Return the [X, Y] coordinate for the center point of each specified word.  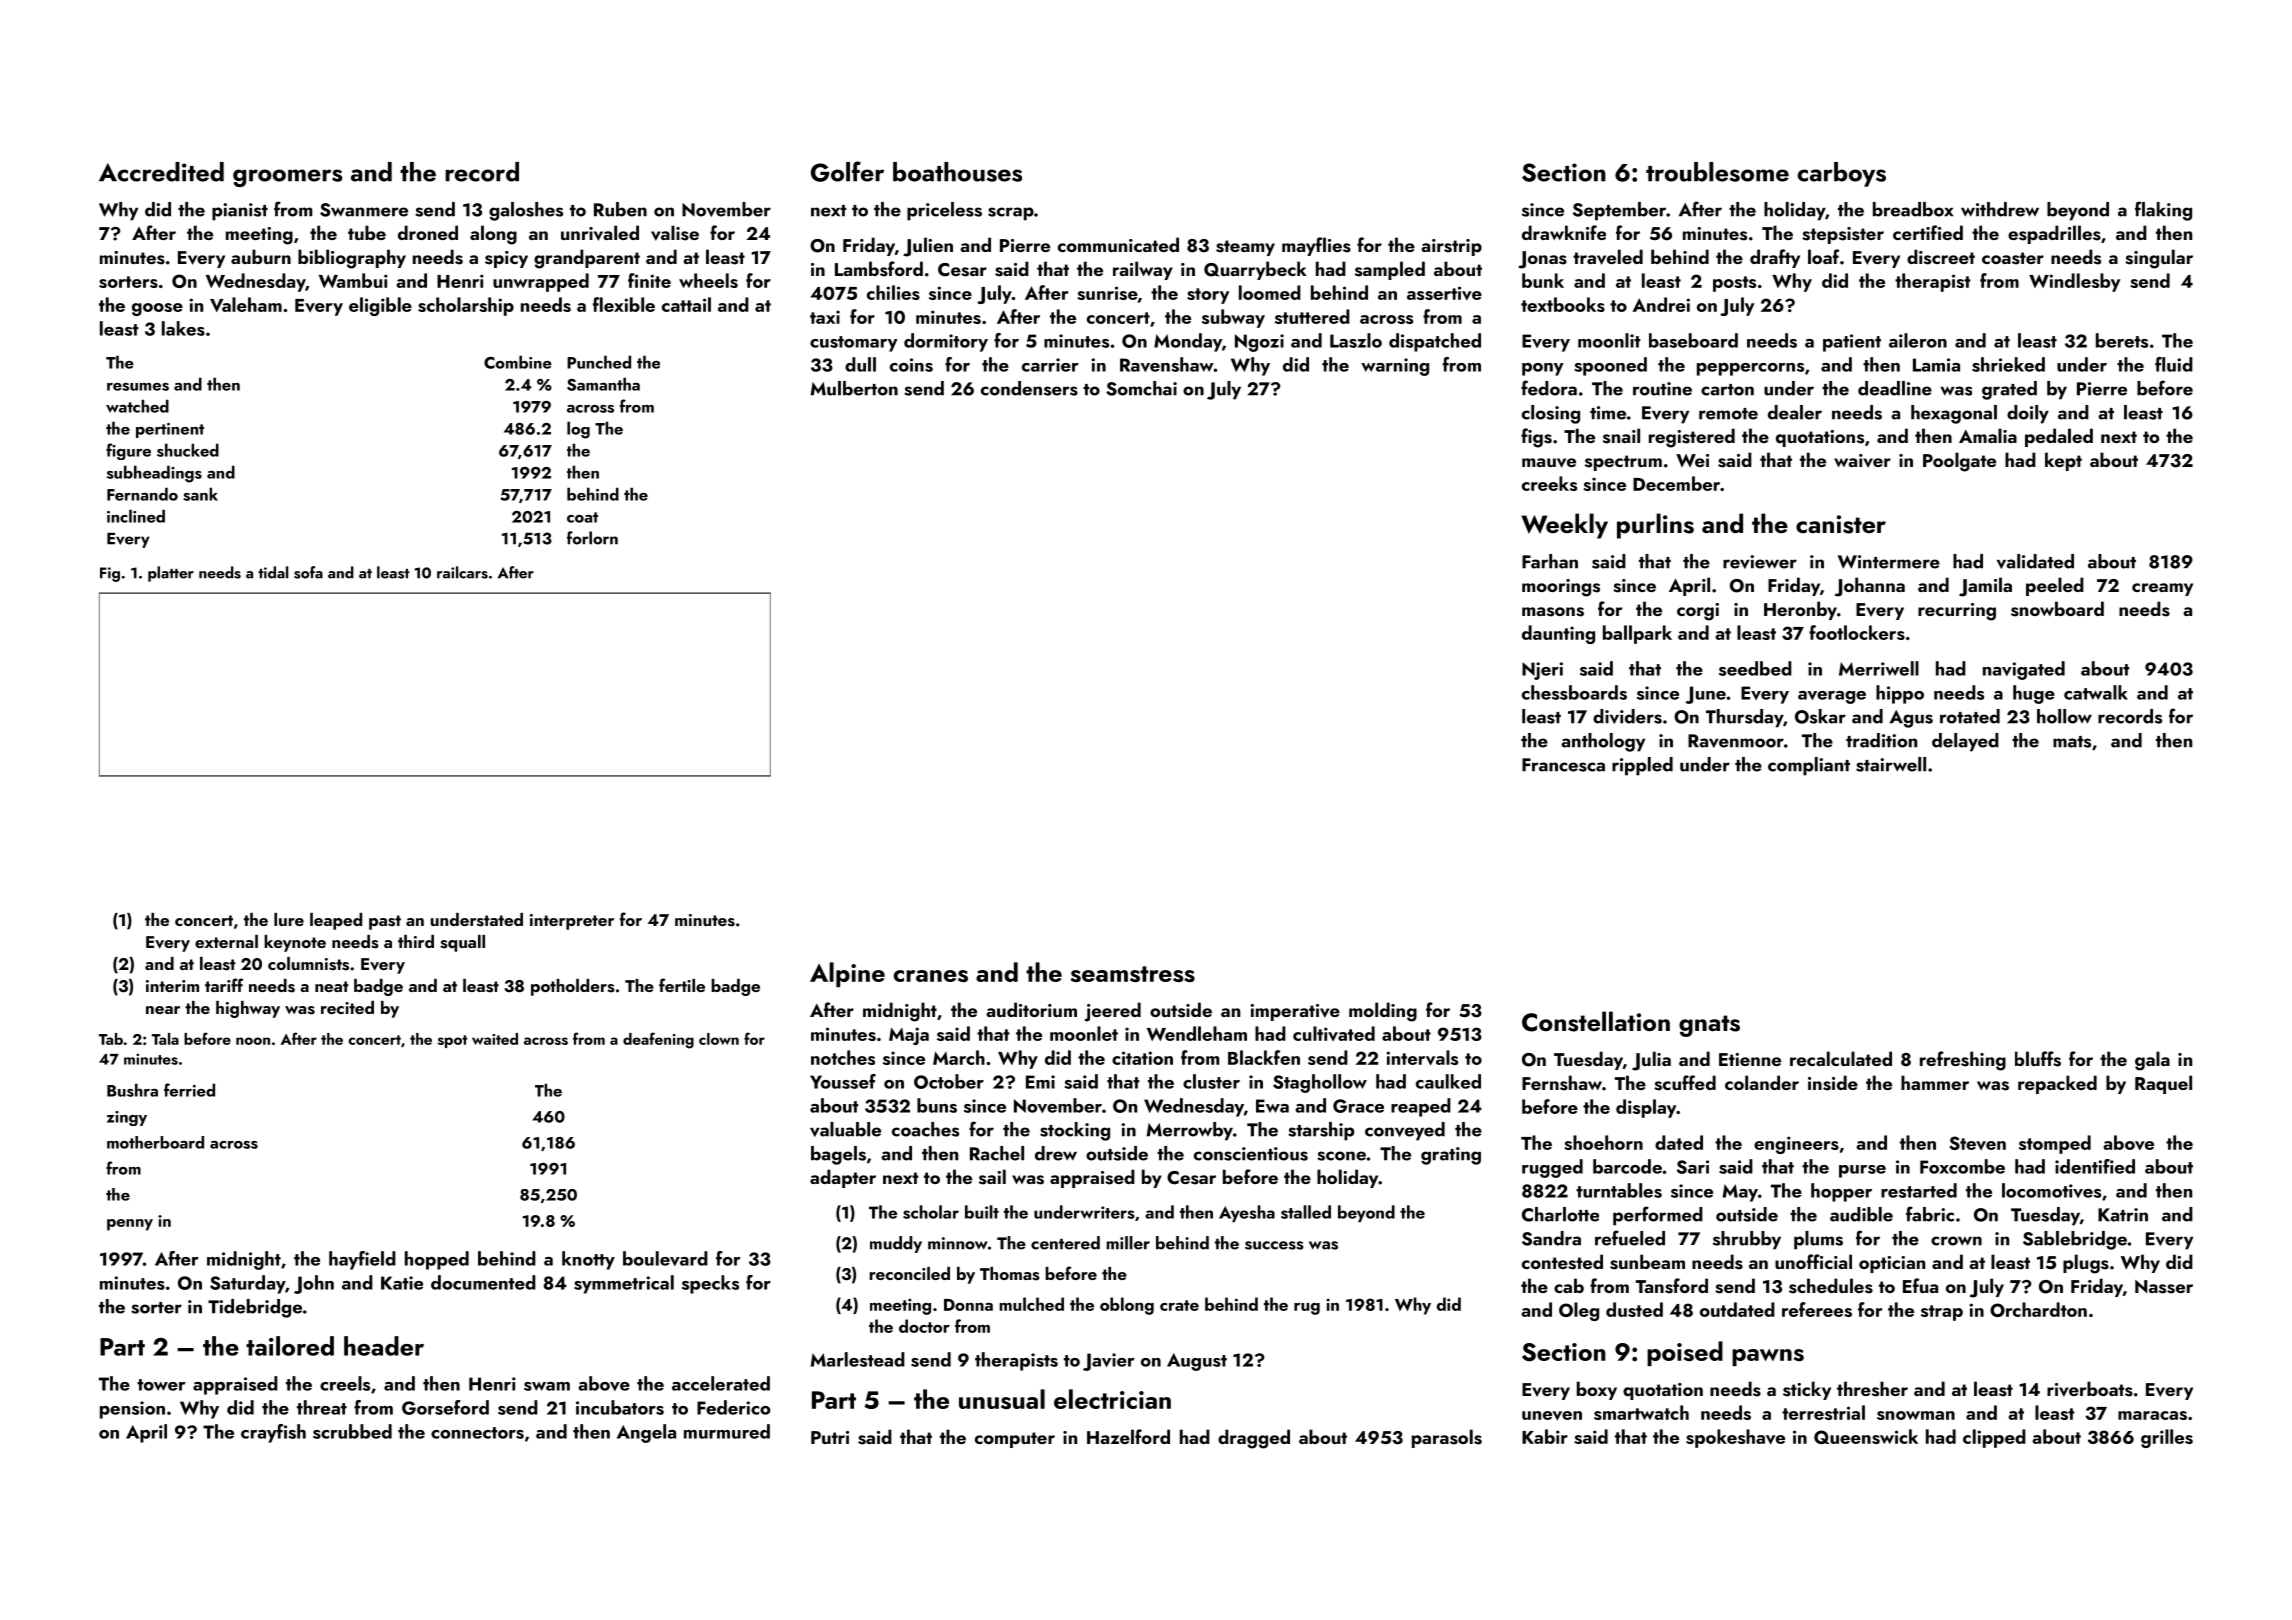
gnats [1709, 1026]
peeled [2055, 586]
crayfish [273, 1433]
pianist [240, 212]
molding [1383, 1012]
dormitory [946, 342]
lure [289, 919]
